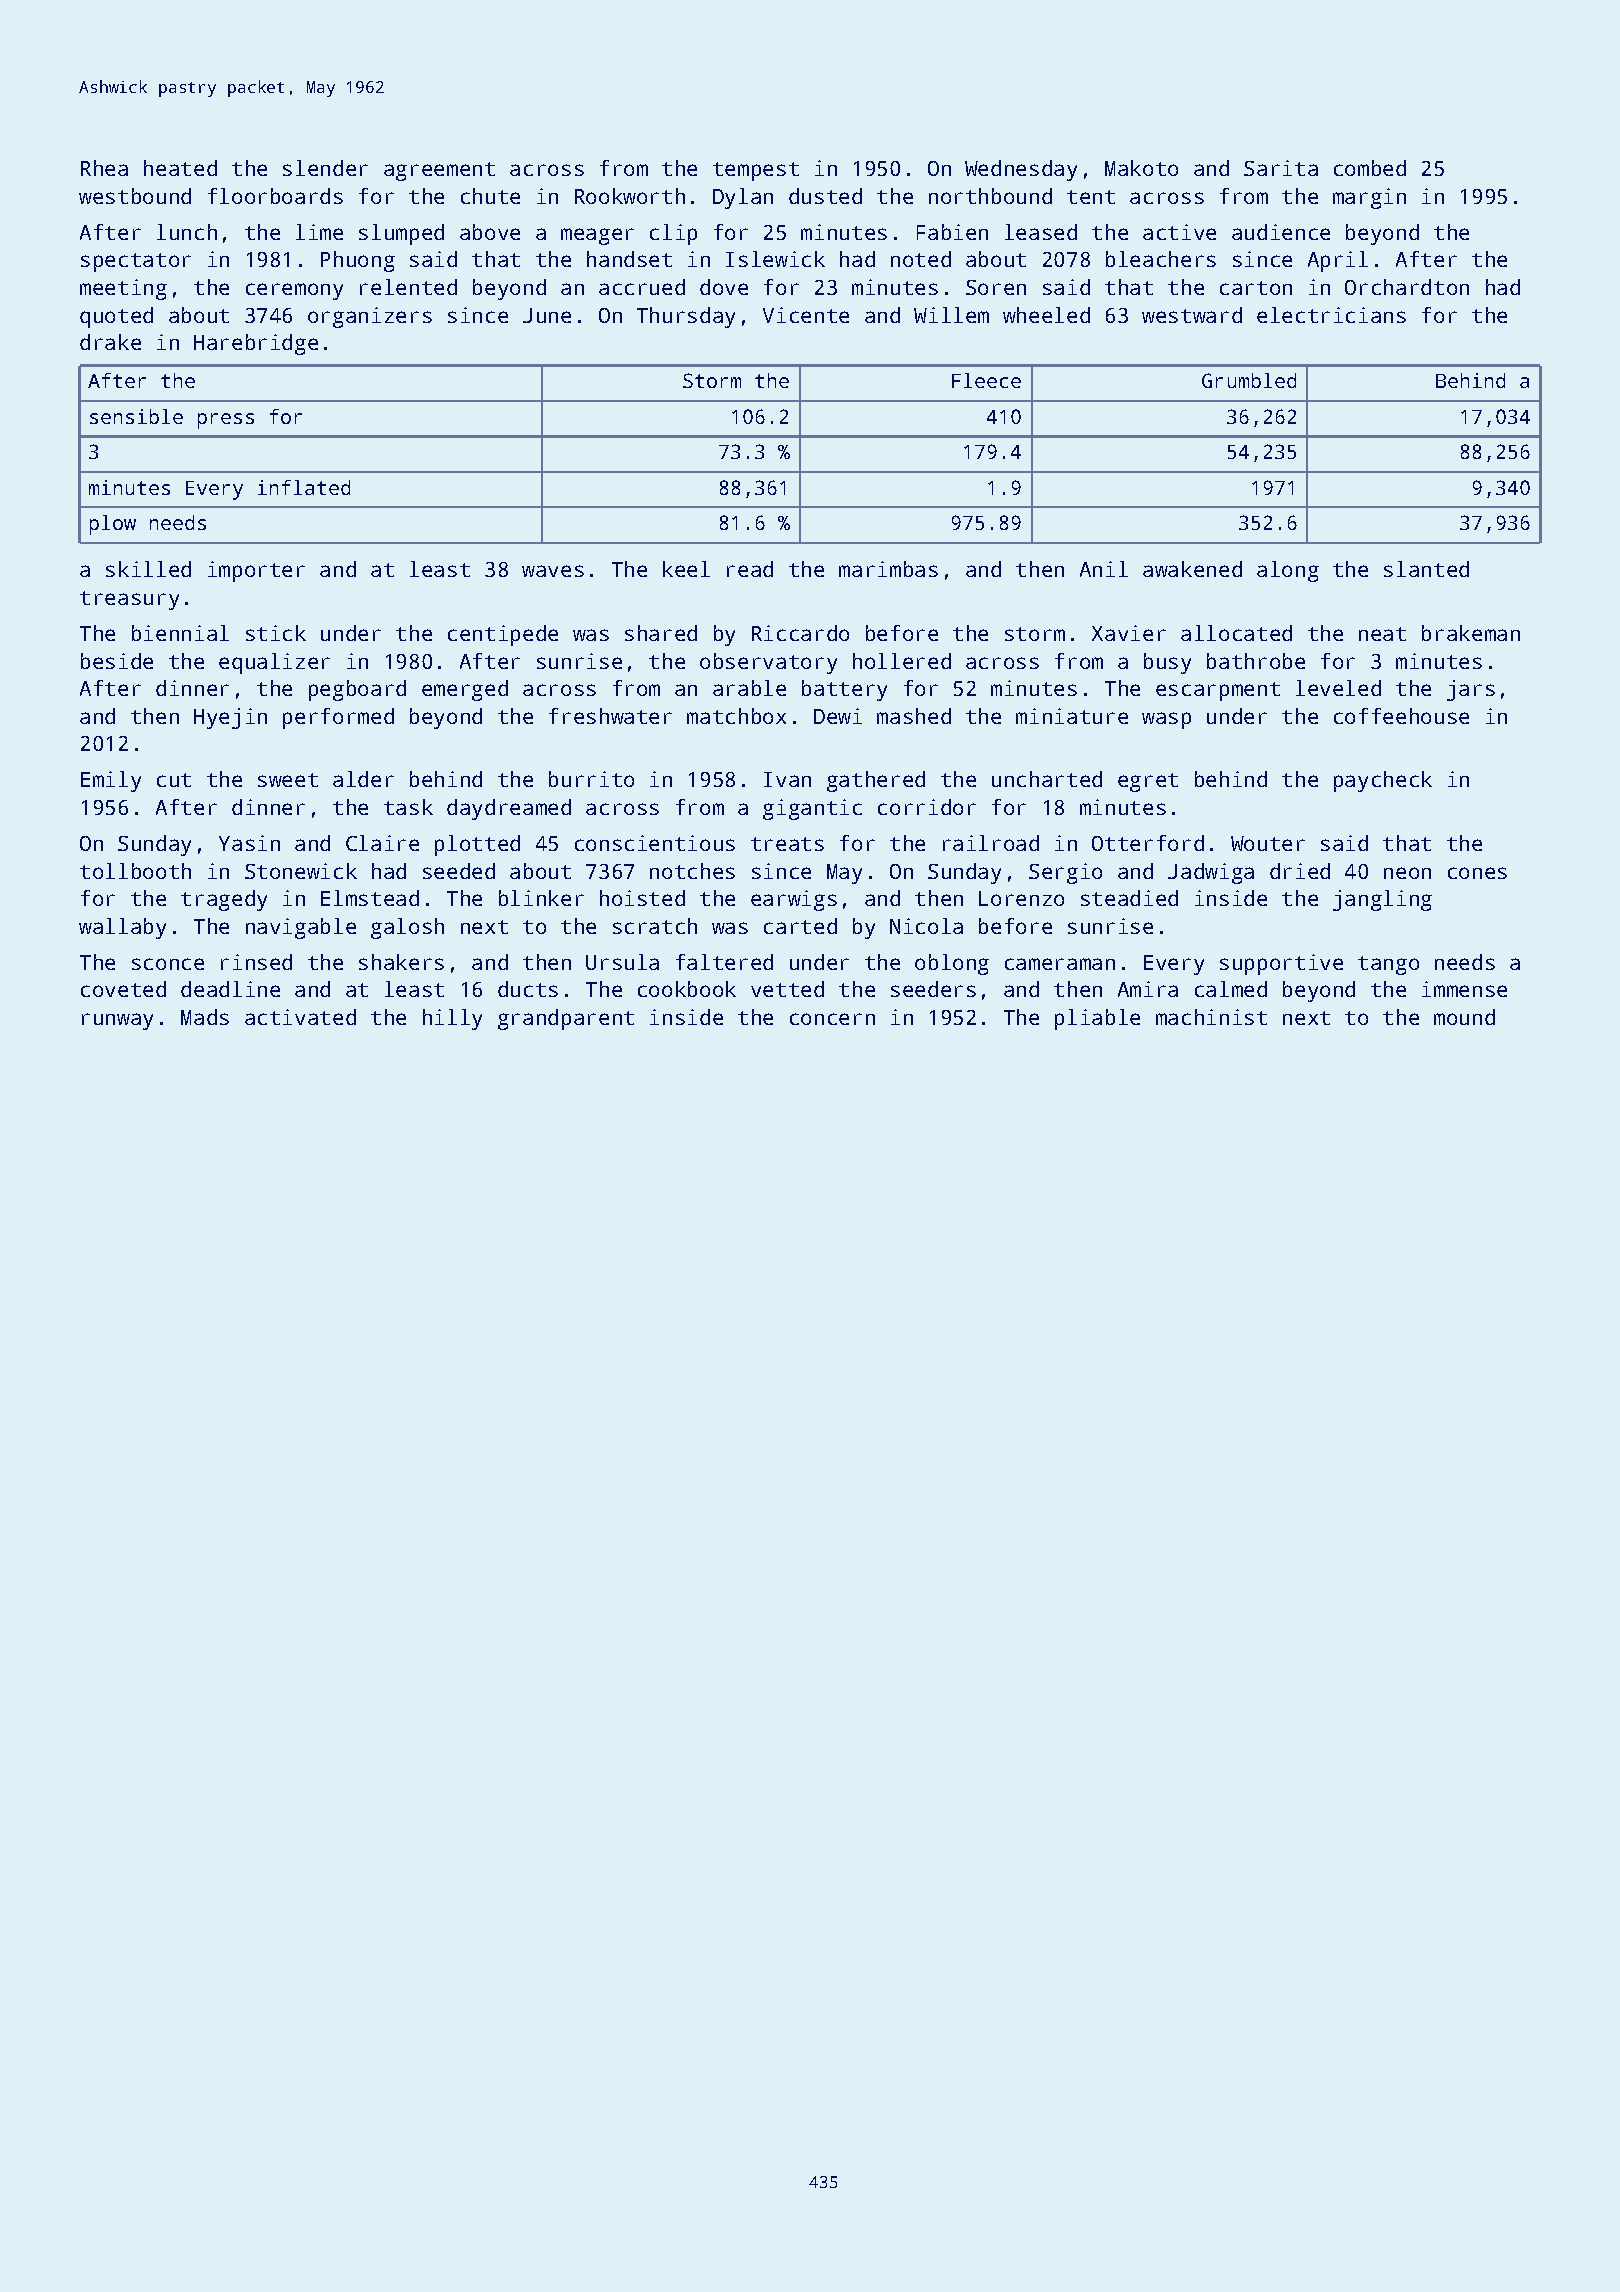  Describe the element at coordinates (630, 196) in the screenshot. I see `Rookworth` at that location.
